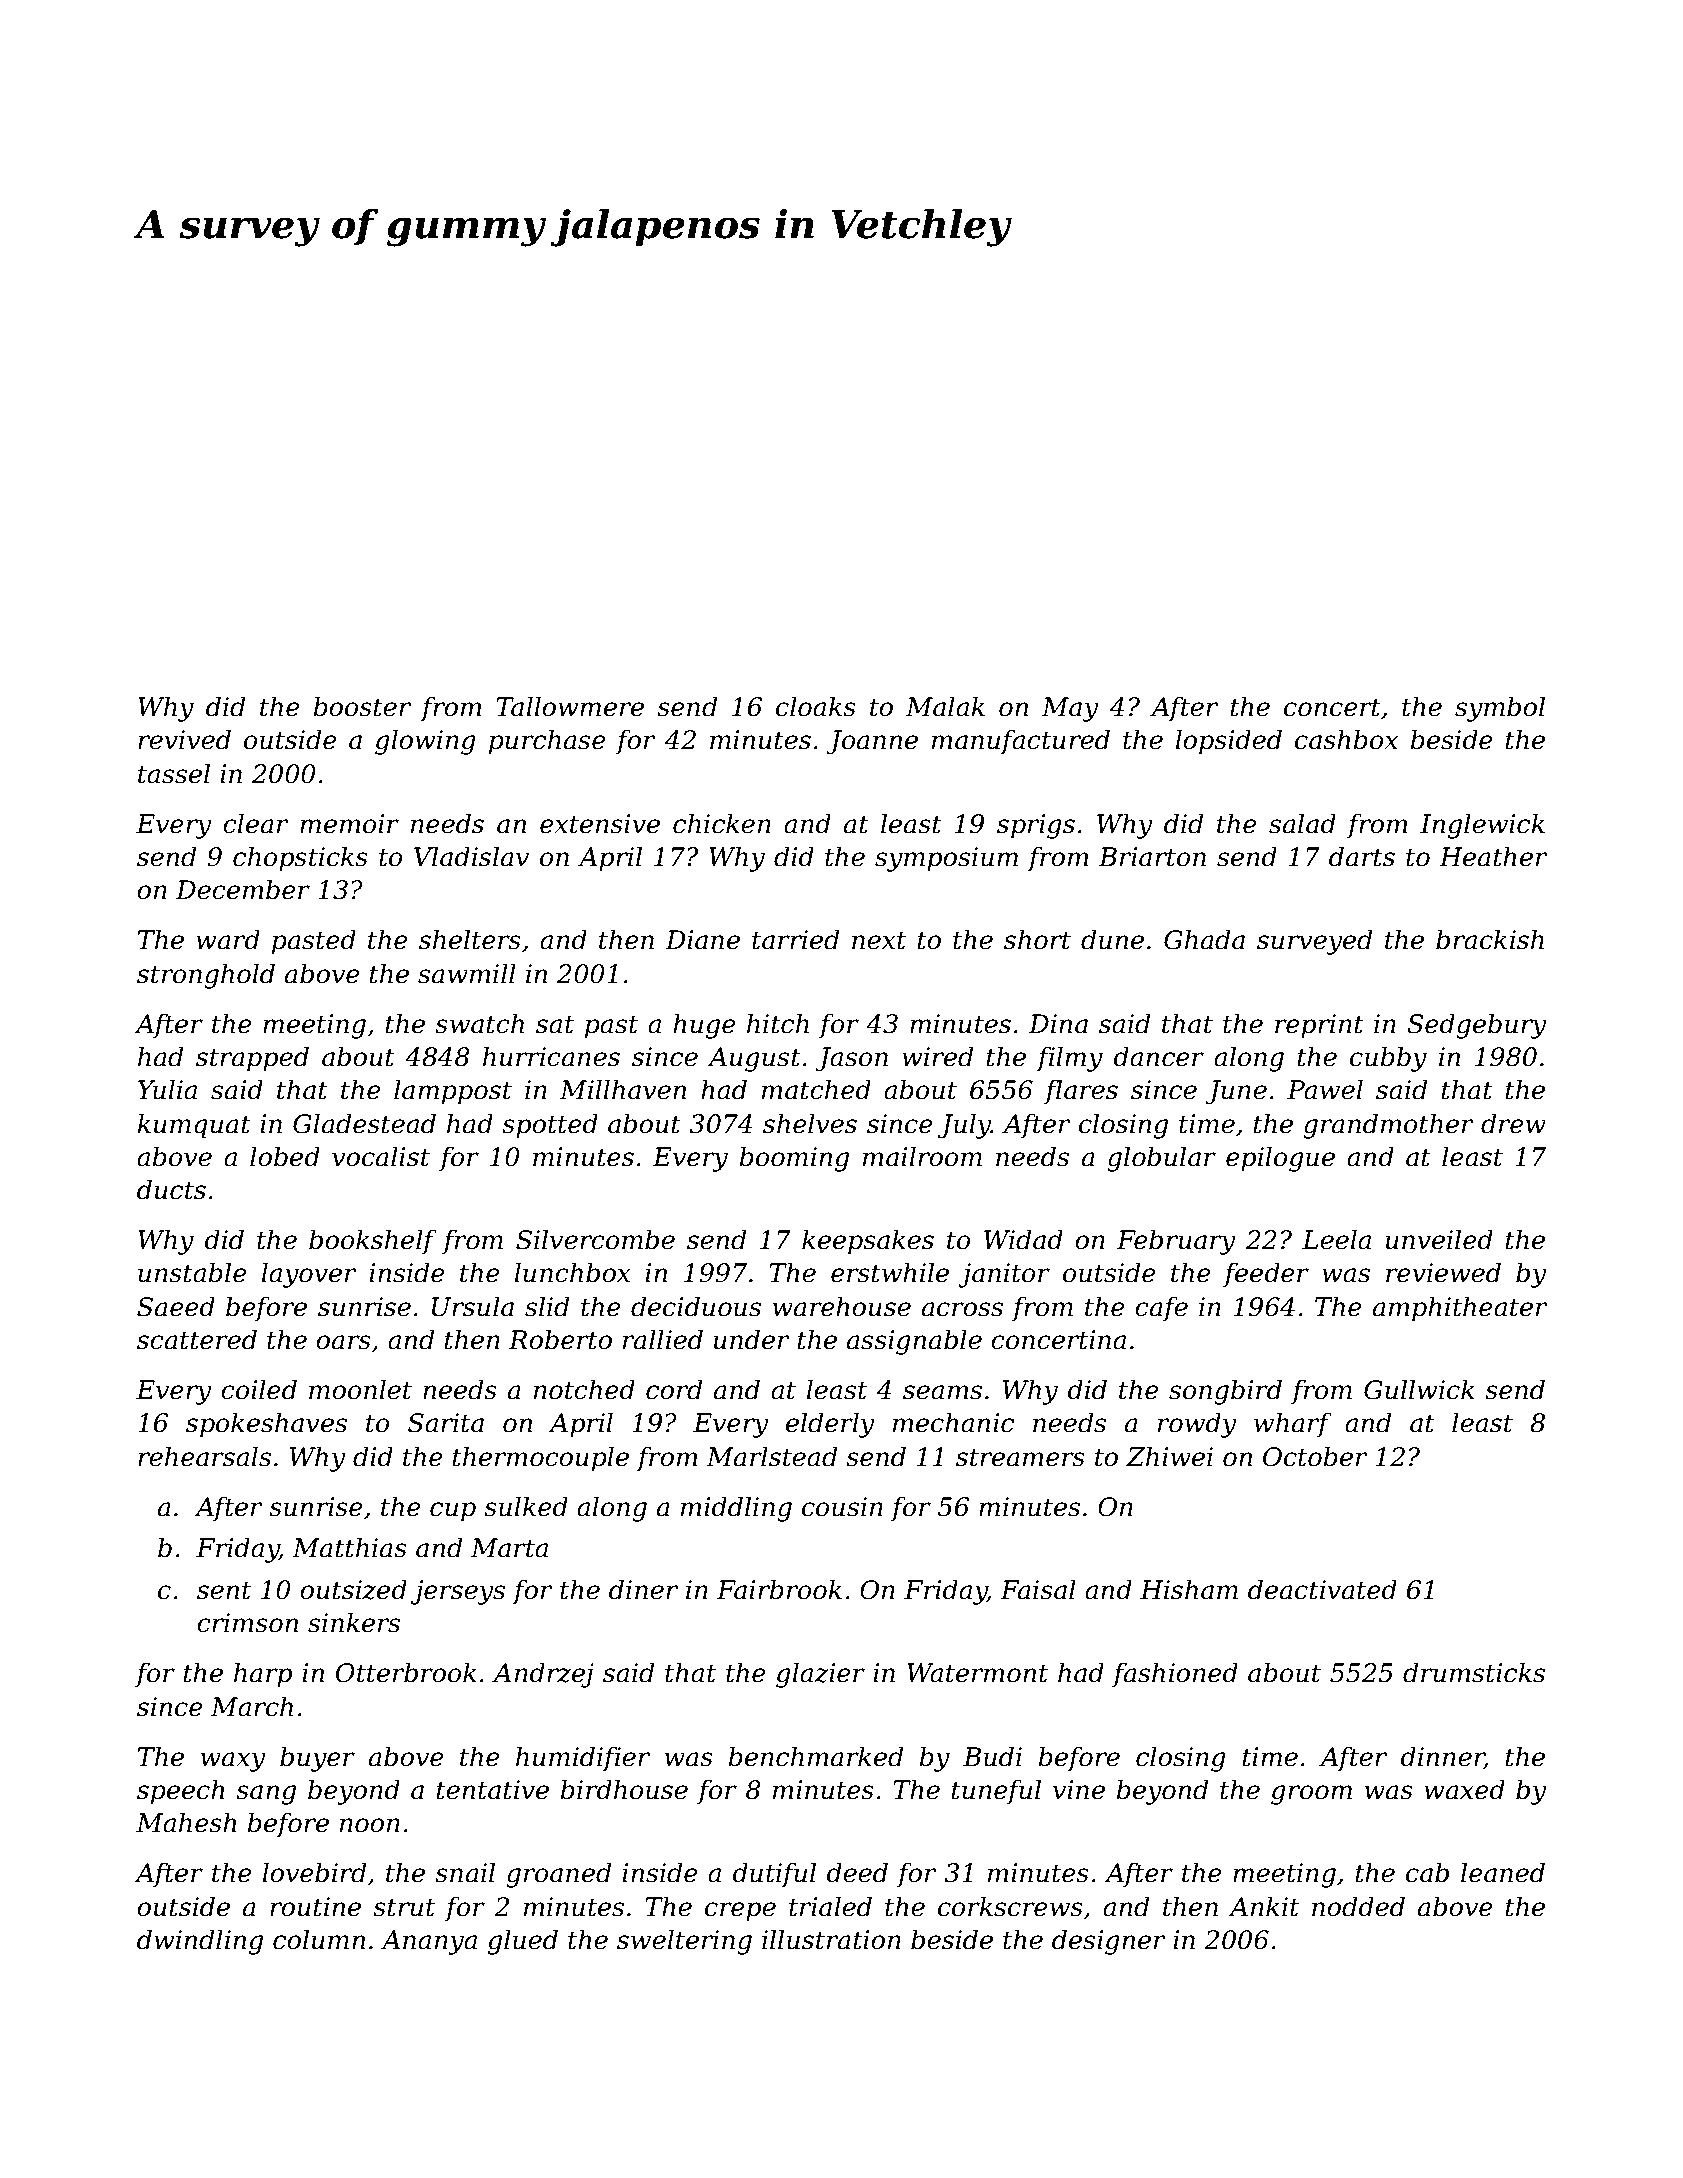  What do you see at coordinates (362, 706) in the image?
I see `booster` at bounding box center [362, 706].
